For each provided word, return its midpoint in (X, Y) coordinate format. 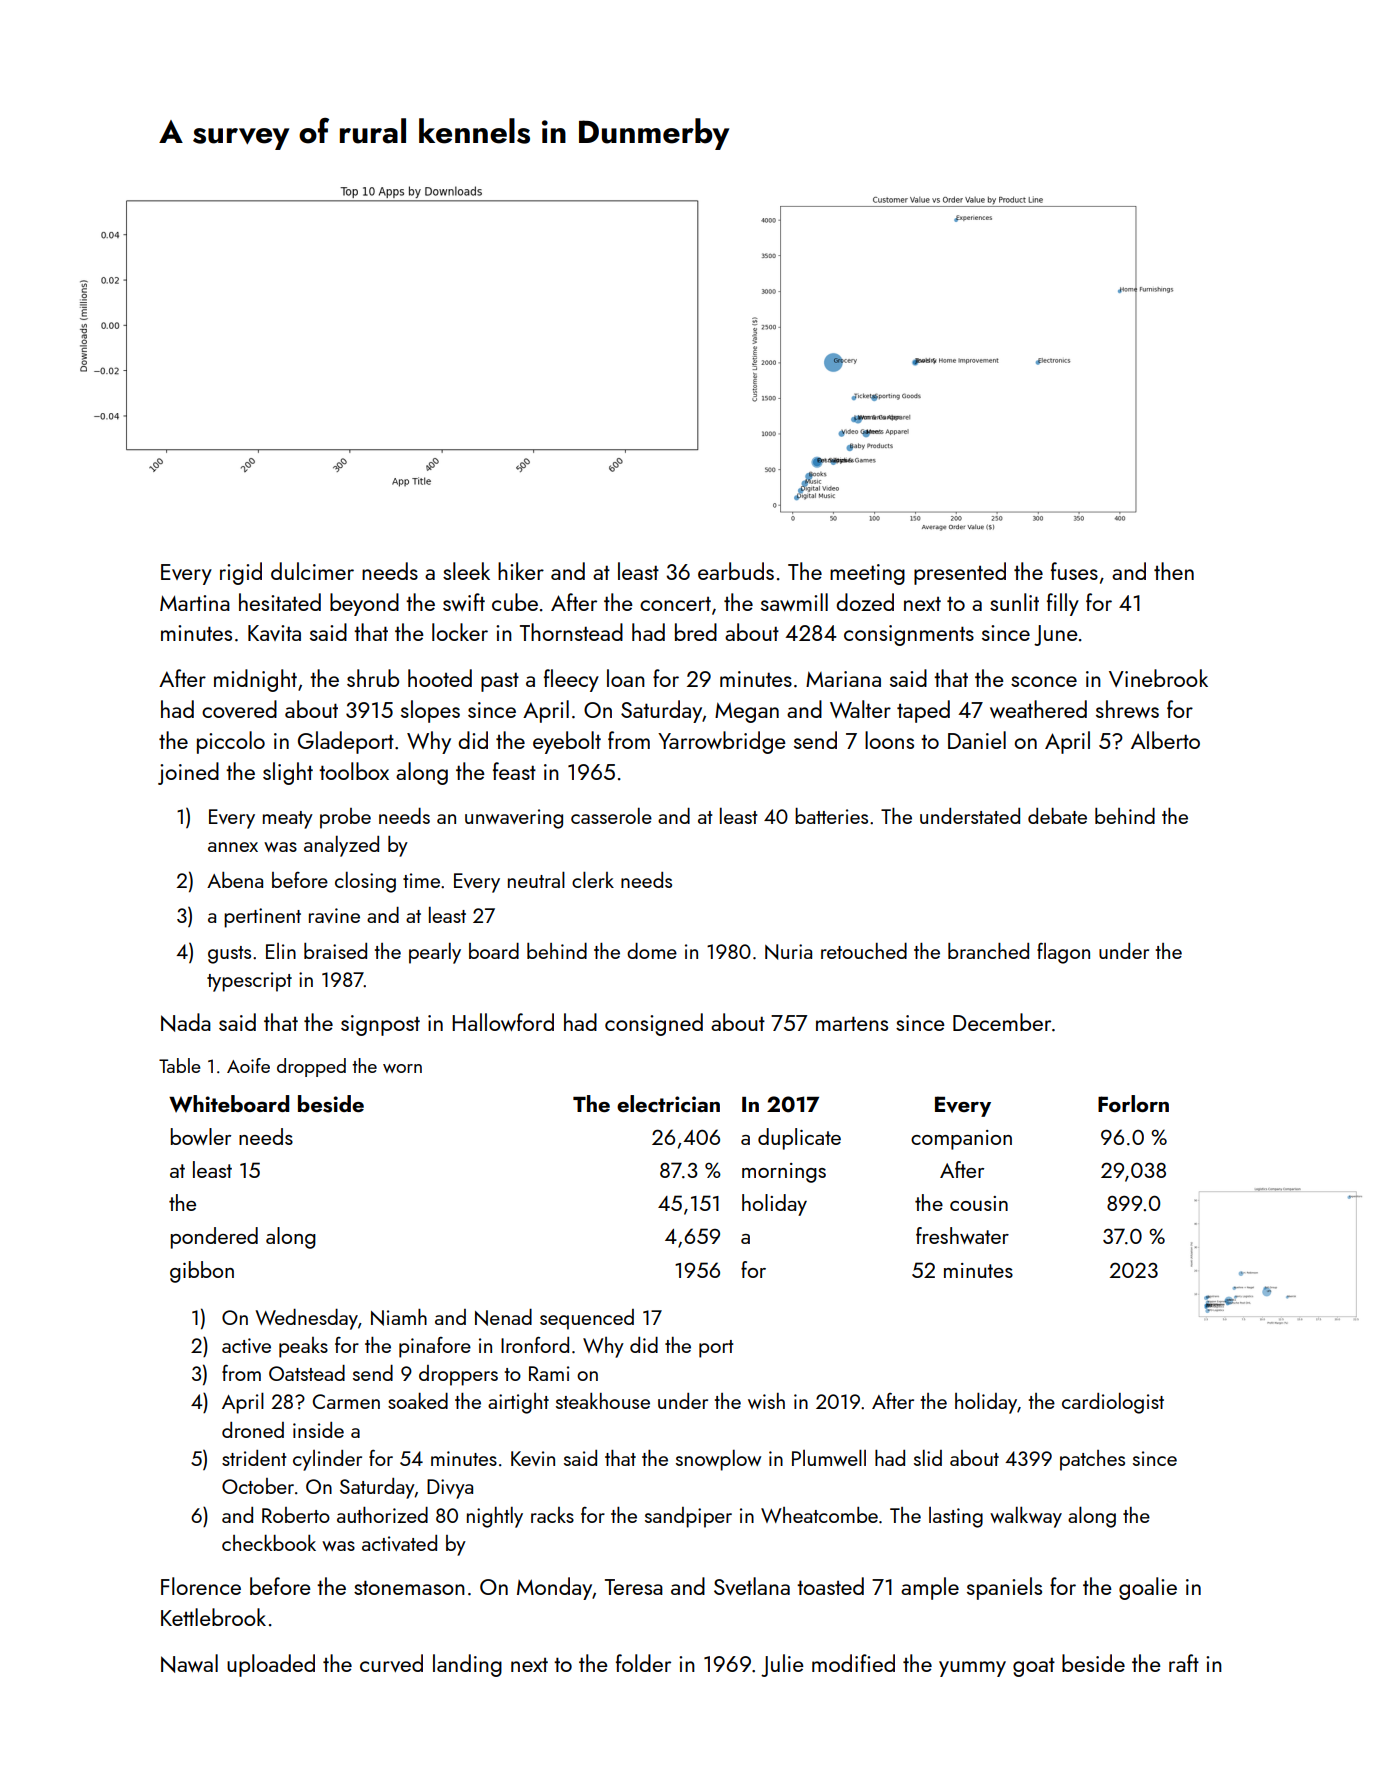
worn (402, 1068)
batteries (831, 816)
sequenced (587, 1319)
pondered (214, 1238)
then (1174, 571)
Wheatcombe (819, 1515)
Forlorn (1133, 1103)
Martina (195, 603)
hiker (521, 571)
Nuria (788, 952)
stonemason (409, 1587)
